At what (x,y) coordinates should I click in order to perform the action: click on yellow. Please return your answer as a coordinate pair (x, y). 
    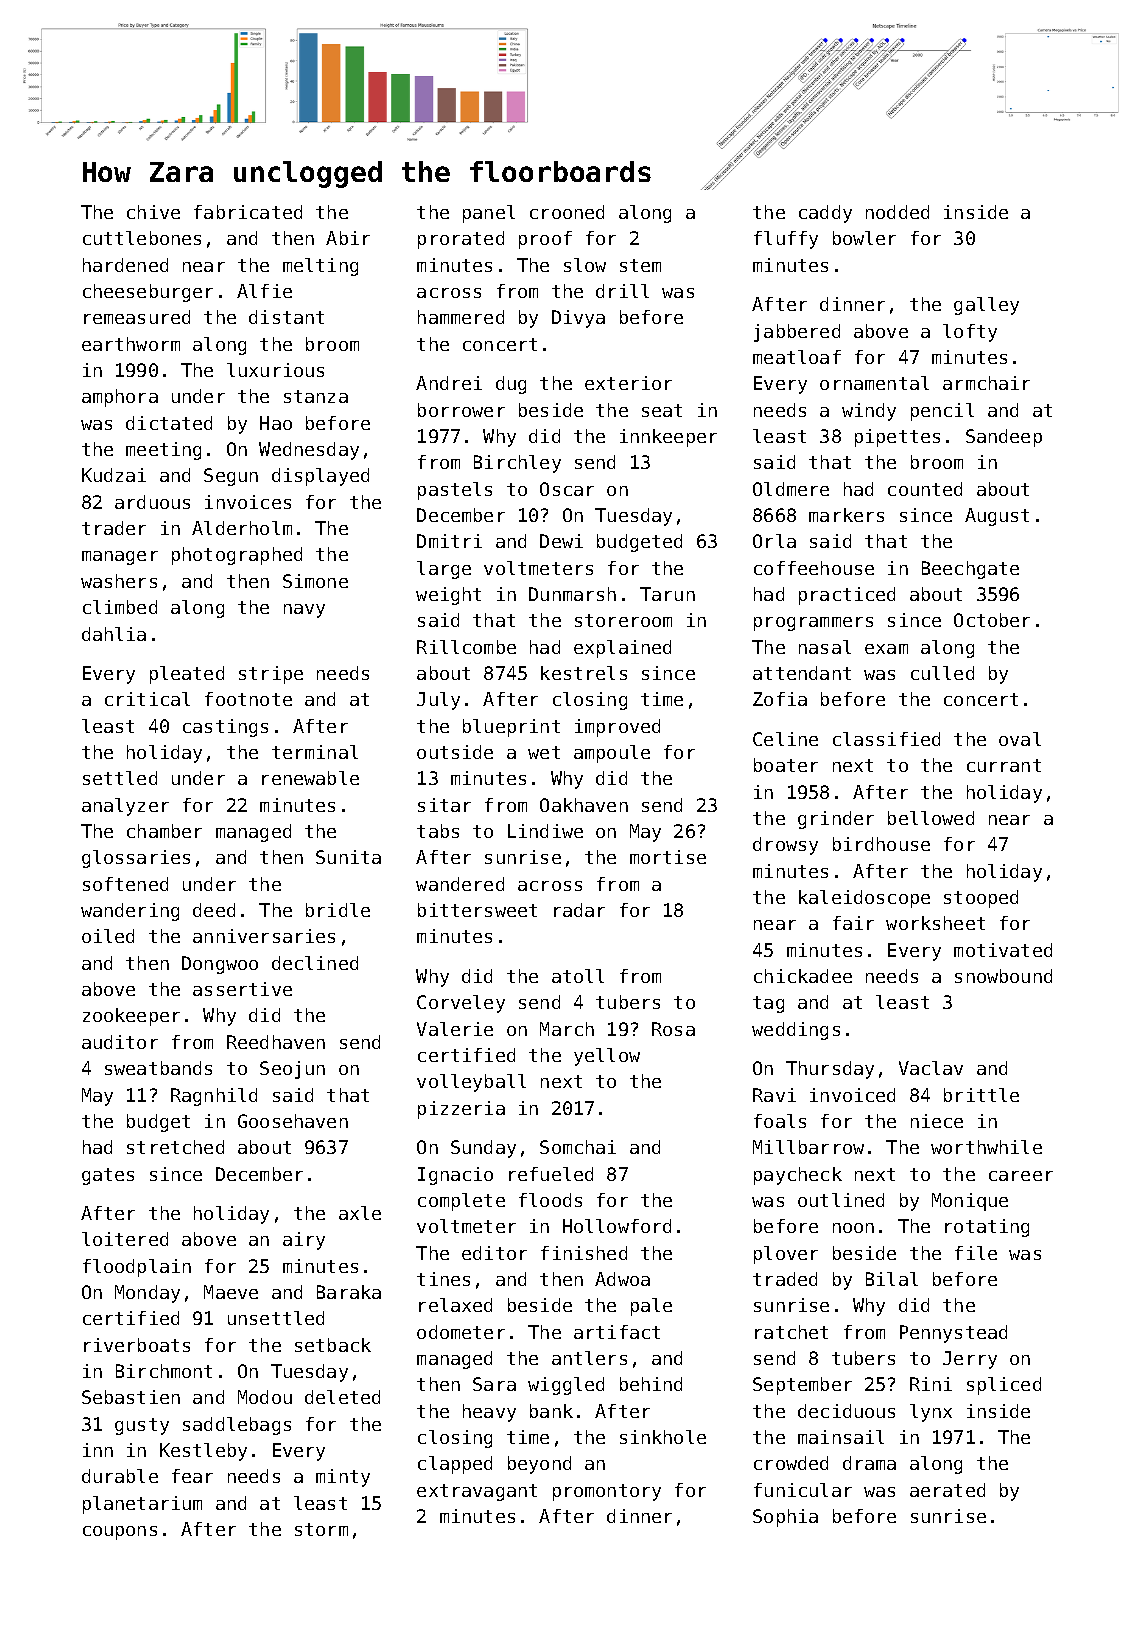
    Looking at the image, I should click on (607, 1057).
